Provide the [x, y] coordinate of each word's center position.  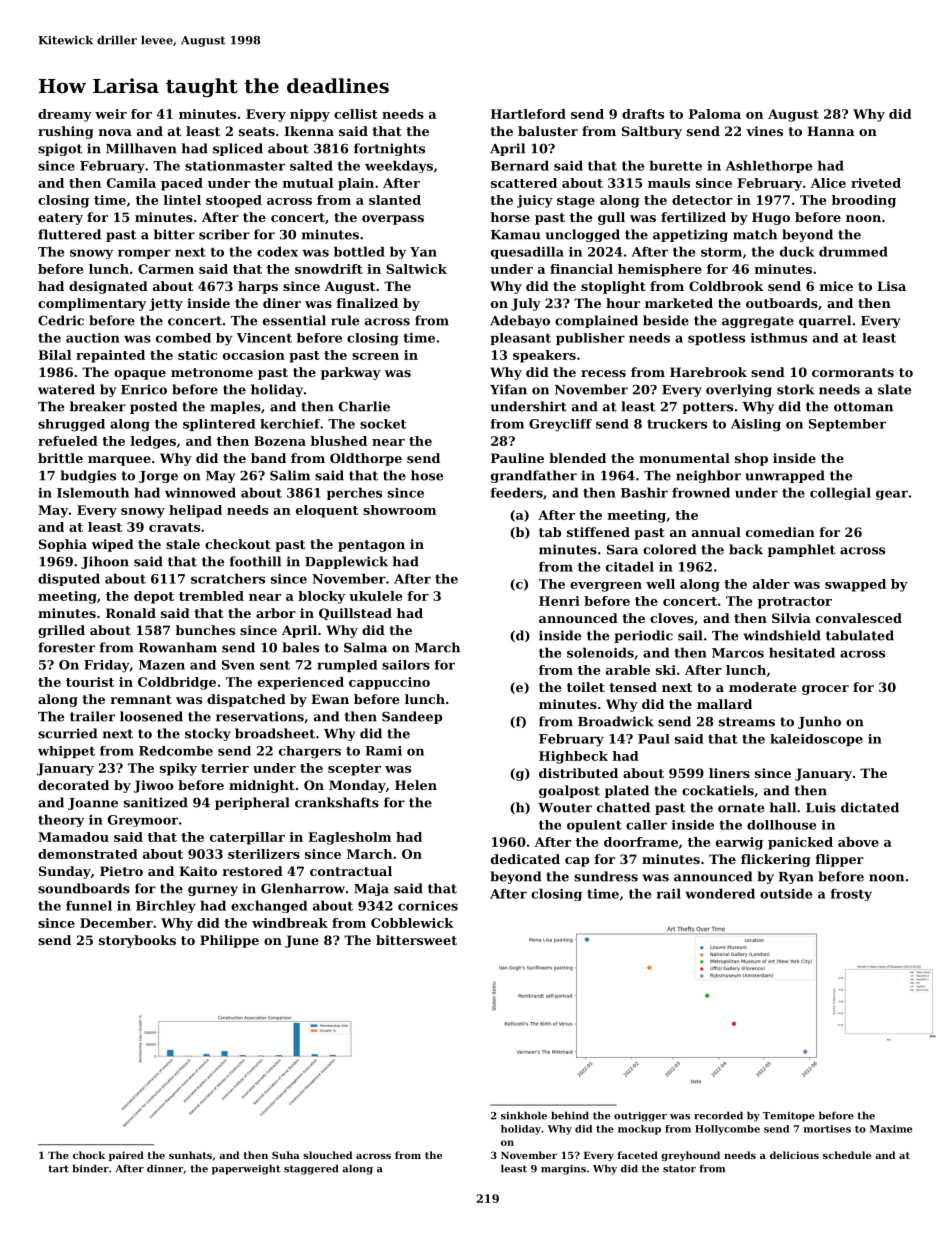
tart [58, 1169]
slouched [327, 1155]
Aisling [756, 425]
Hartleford [528, 114]
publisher [590, 339]
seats [257, 131]
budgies [88, 476]
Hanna [830, 131]
